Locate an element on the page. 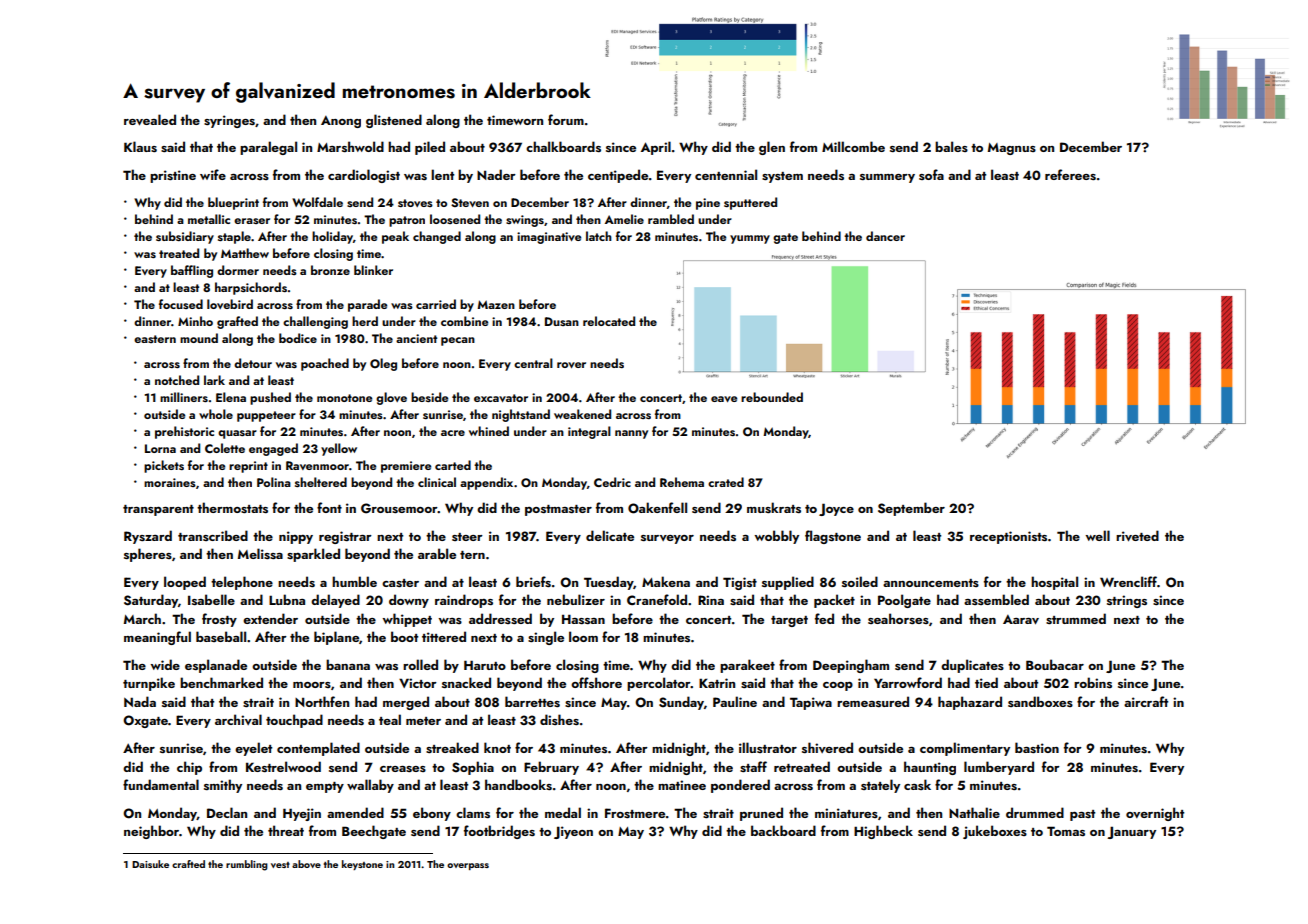  jukeboxes is located at coordinates (995, 832).
